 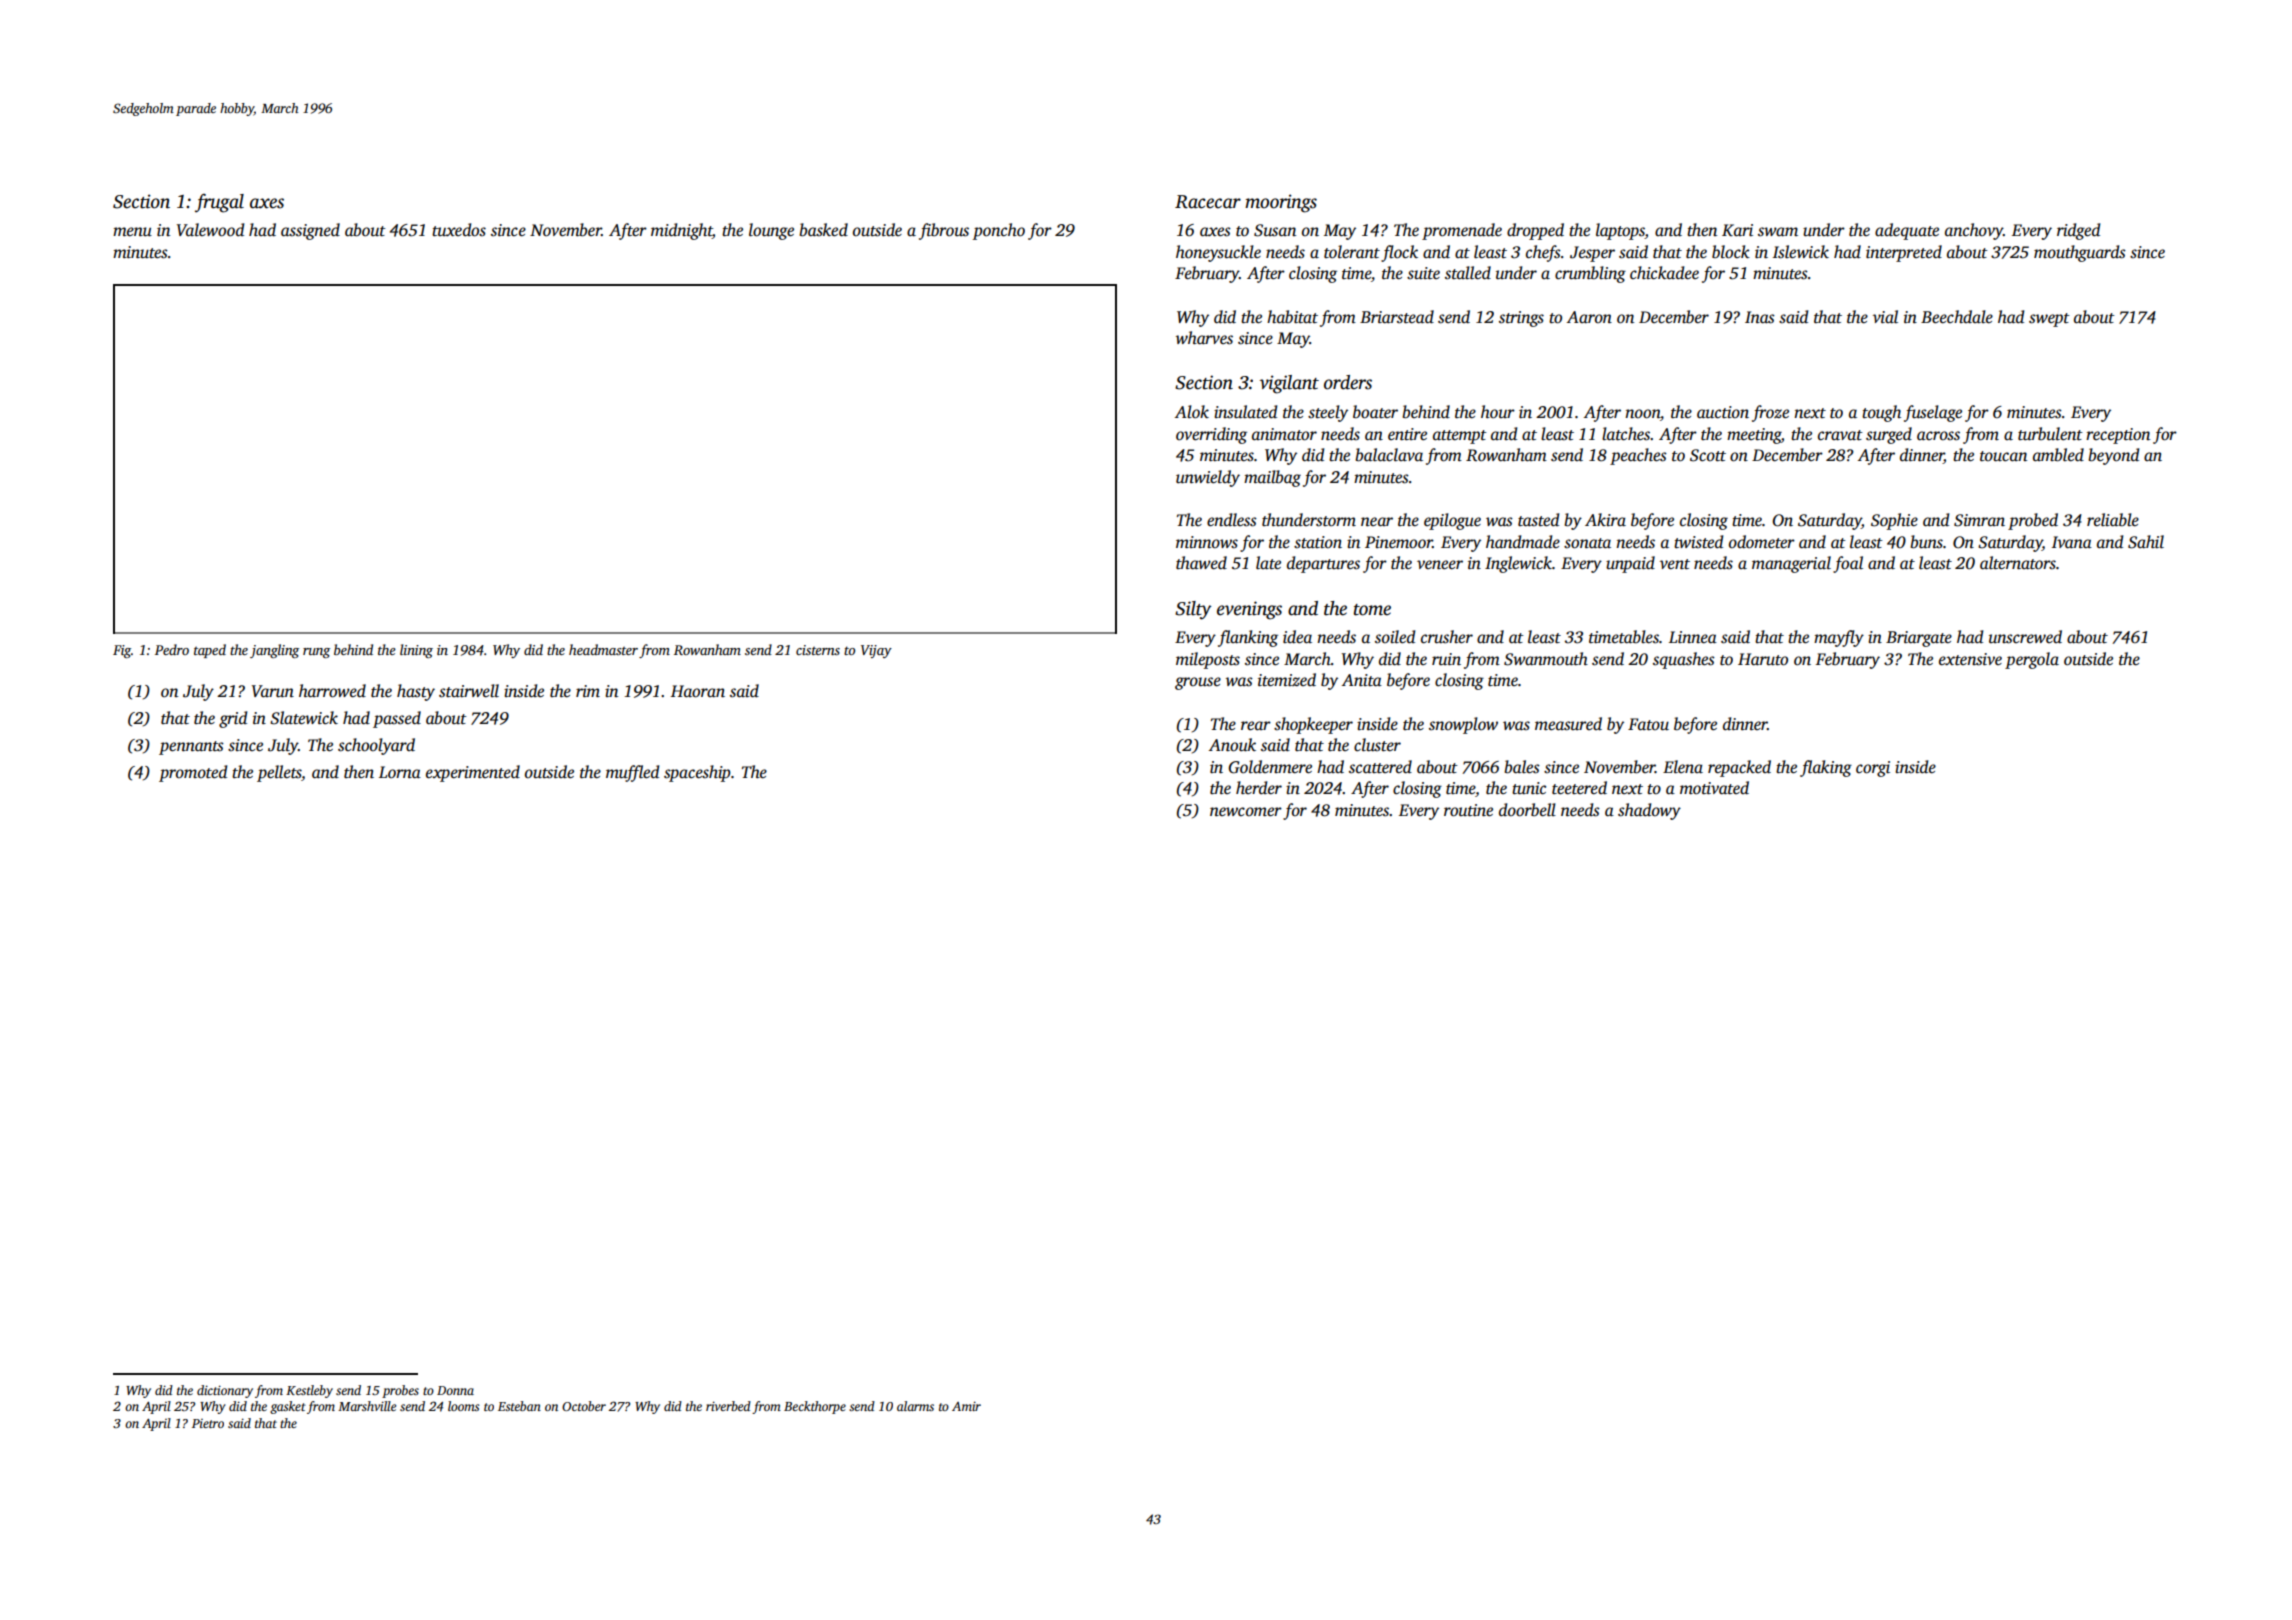 What do you see at coordinates (225, 1391) in the screenshot?
I see `dictionary` at bounding box center [225, 1391].
